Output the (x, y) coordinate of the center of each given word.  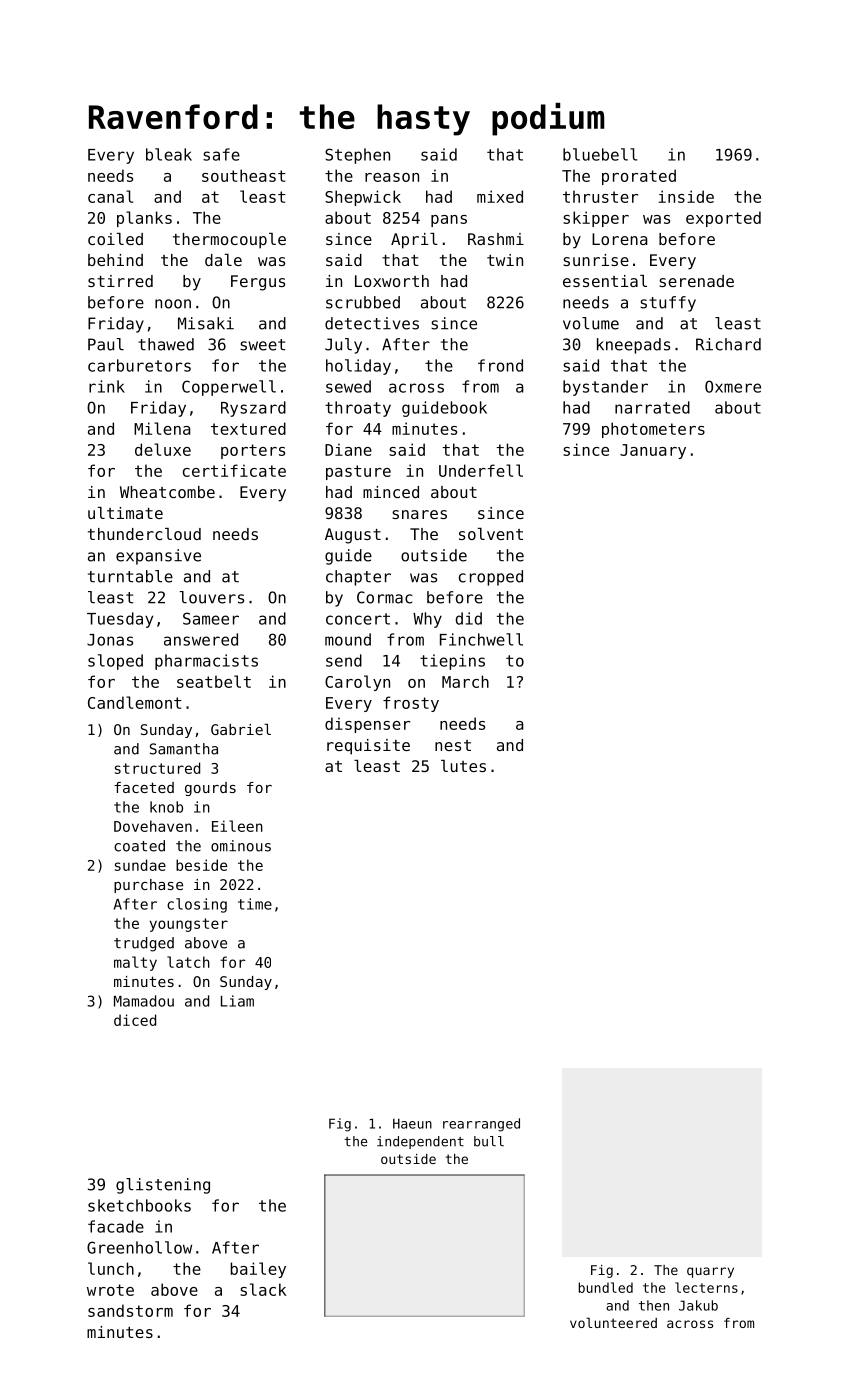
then (654, 1305)
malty (135, 963)
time (255, 904)
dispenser (367, 725)
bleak (169, 154)
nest (453, 745)
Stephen (357, 156)
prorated (639, 177)
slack (263, 1289)
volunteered (613, 1322)
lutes (463, 766)
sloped (115, 662)
